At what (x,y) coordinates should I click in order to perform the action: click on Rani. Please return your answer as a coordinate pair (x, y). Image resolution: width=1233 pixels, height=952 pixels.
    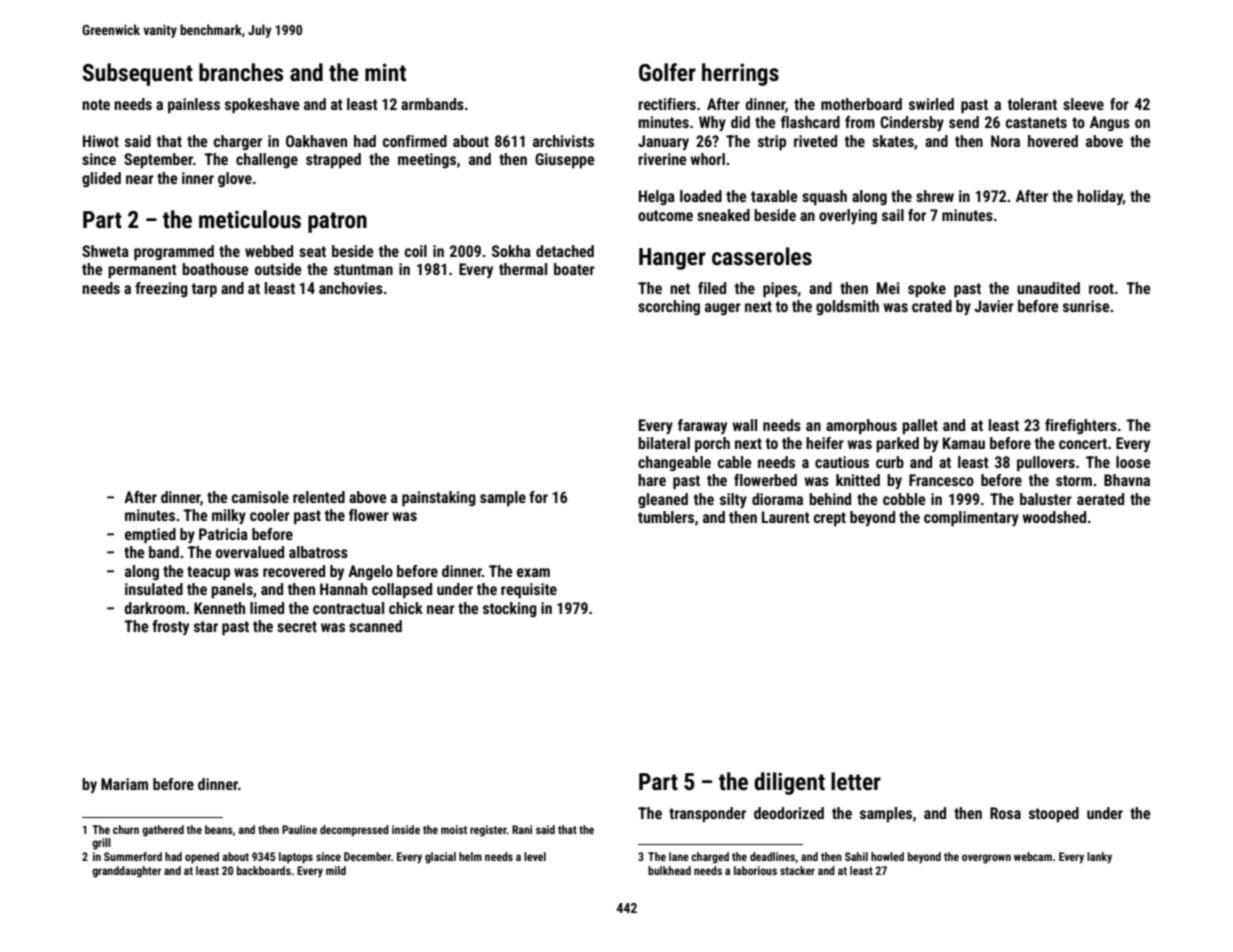
    Looking at the image, I should click on (522, 829).
